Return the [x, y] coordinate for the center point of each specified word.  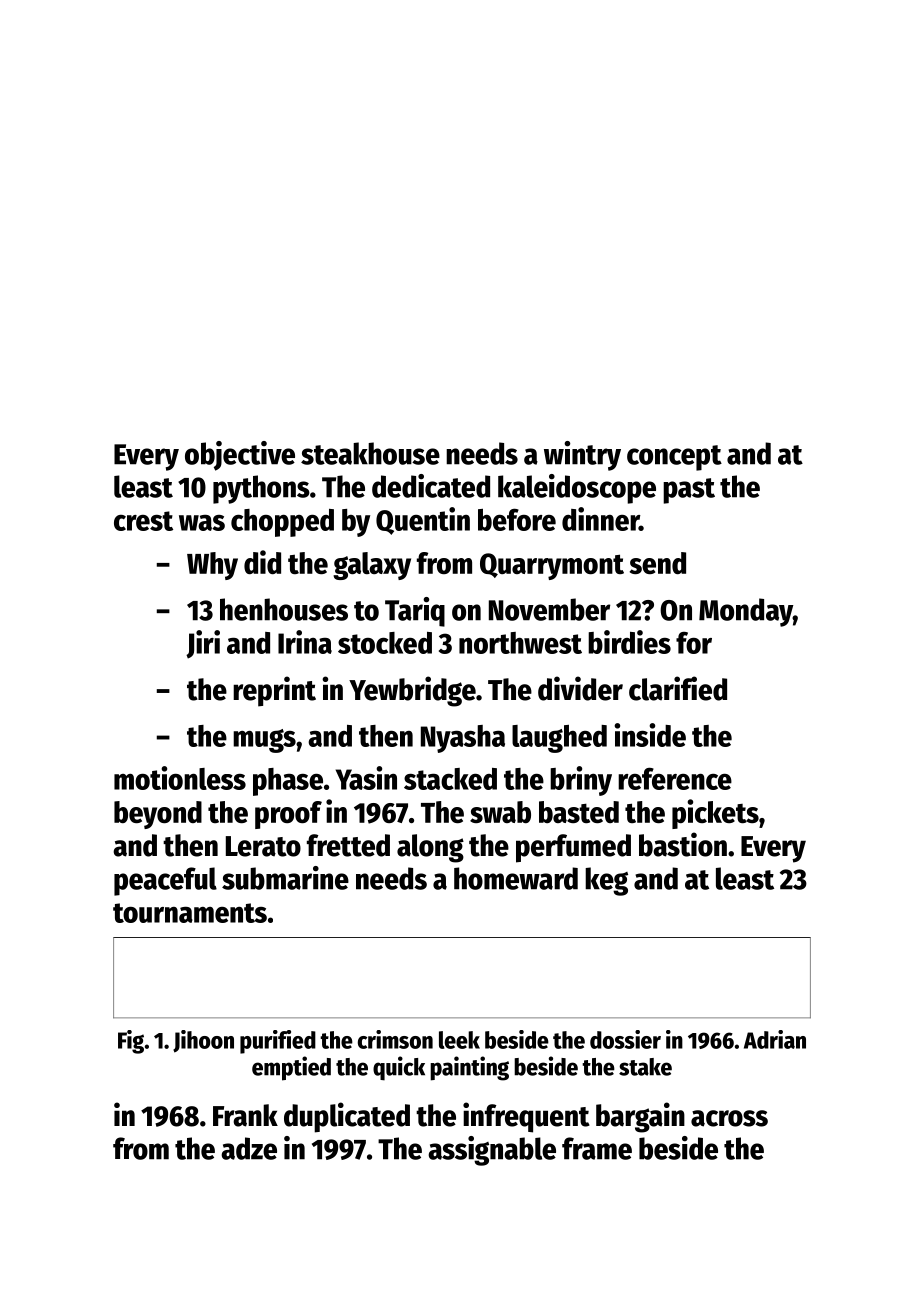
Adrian [775, 1039]
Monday [746, 612]
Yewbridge [412, 691]
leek [459, 1040]
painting [469, 1068]
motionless [180, 778]
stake [645, 1067]
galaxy [372, 566]
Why [212, 566]
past [689, 491]
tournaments [190, 913]
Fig [131, 1042]
